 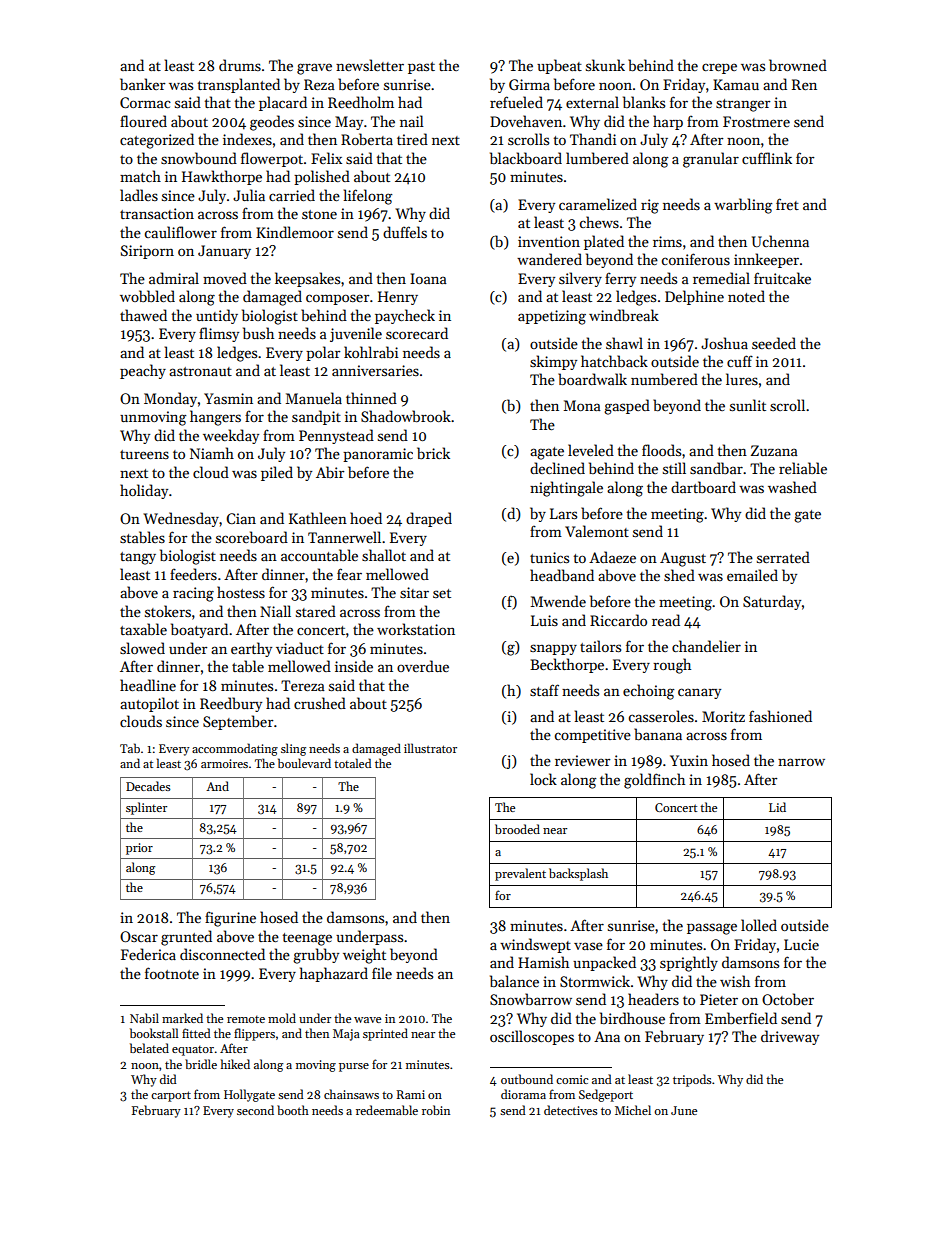 I want to click on brick, so click(x=433, y=453).
